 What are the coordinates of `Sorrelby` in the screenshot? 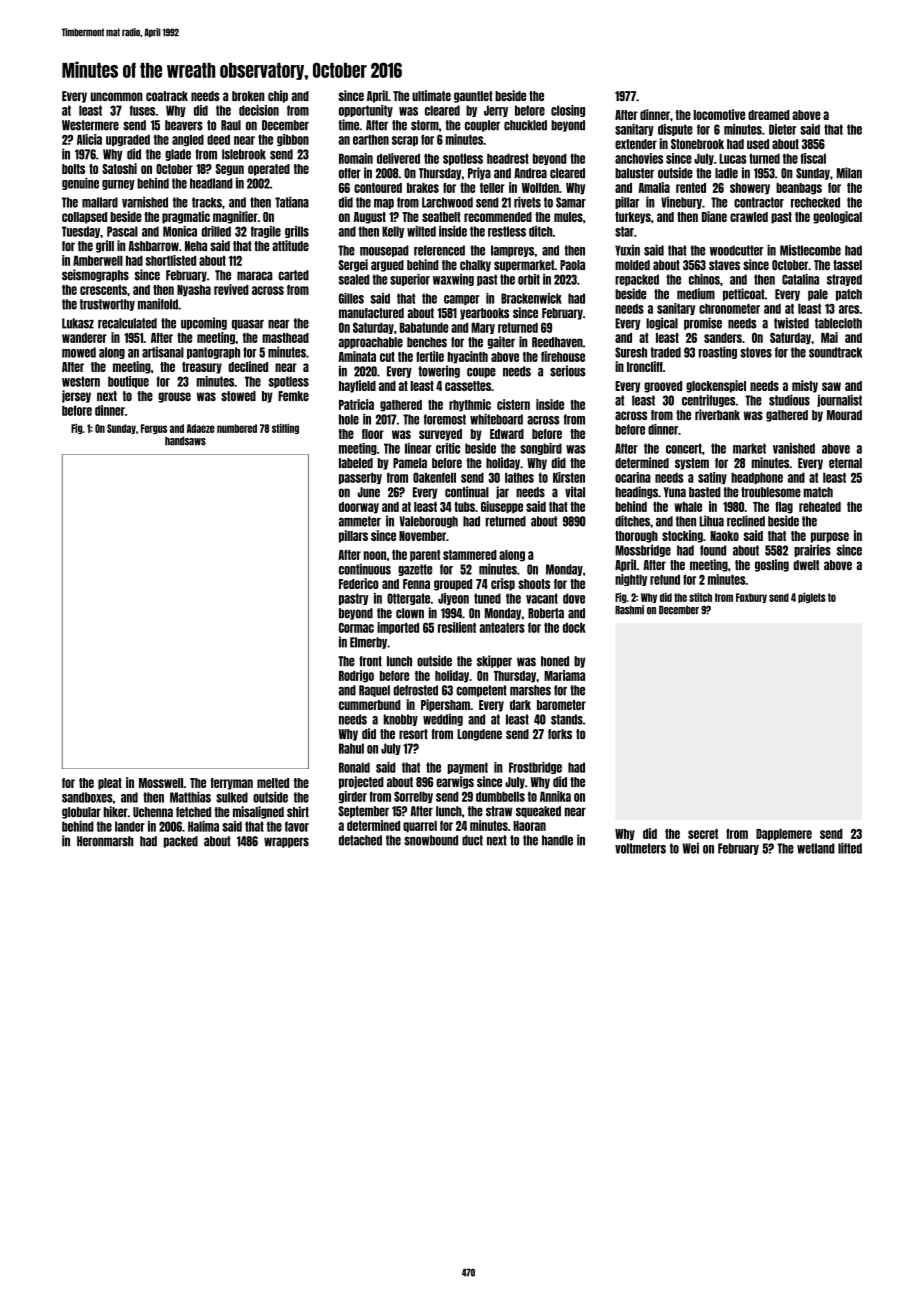 It's located at (413, 797).
